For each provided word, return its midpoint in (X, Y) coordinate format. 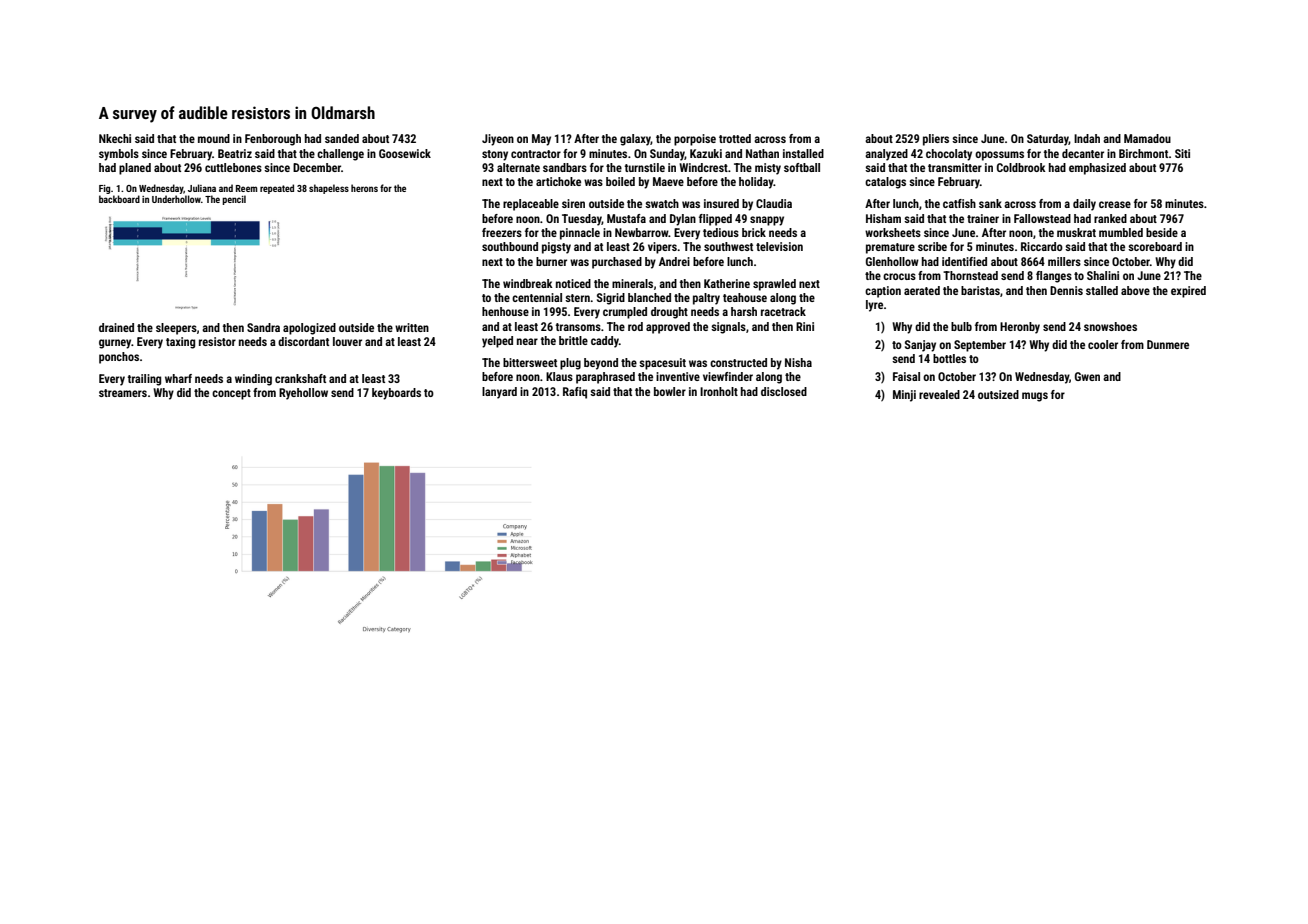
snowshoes (1110, 326)
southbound (510, 246)
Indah (1087, 138)
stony (495, 155)
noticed (573, 283)
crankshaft (300, 378)
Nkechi (115, 138)
